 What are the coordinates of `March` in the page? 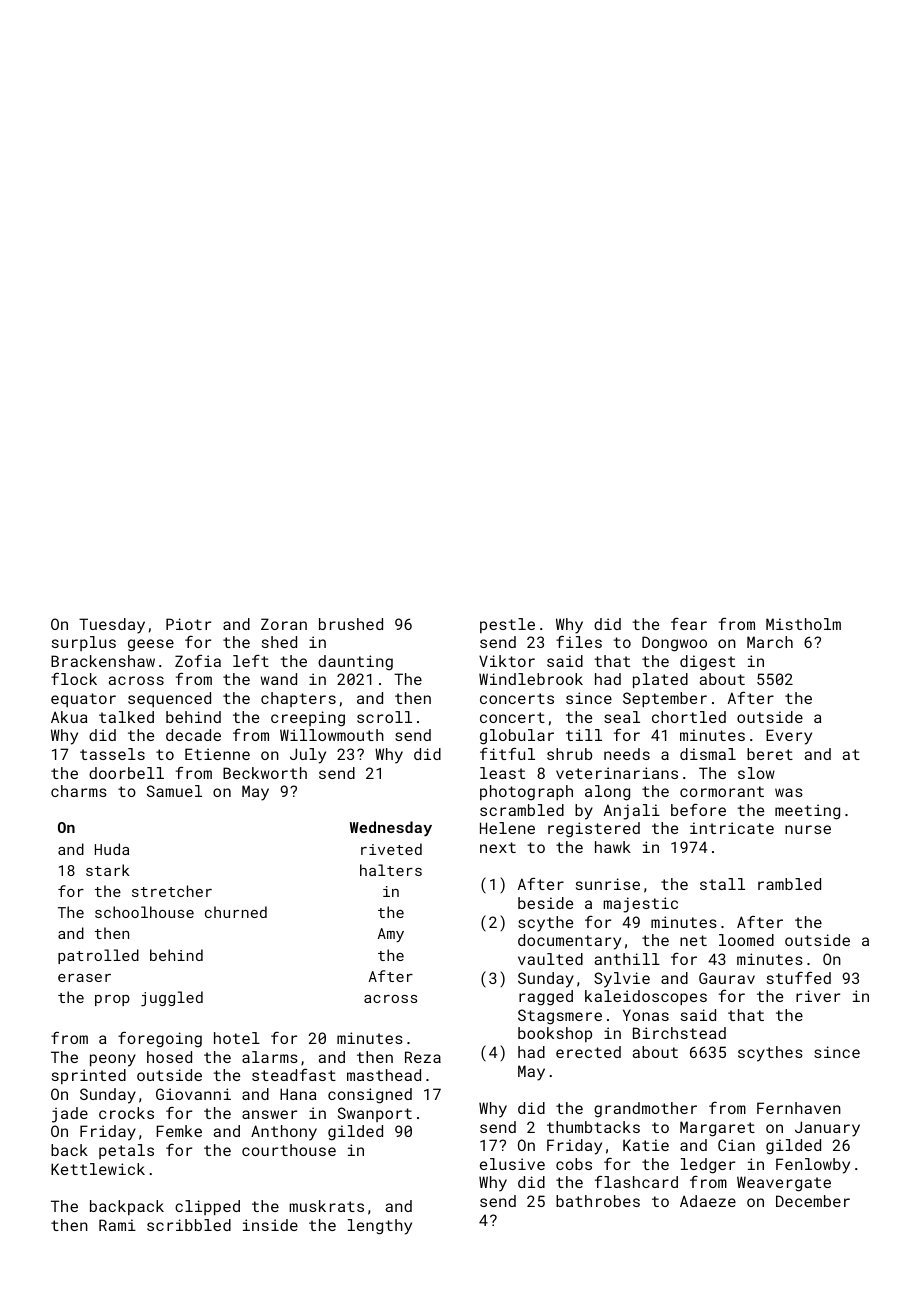 It's located at (770, 642).
